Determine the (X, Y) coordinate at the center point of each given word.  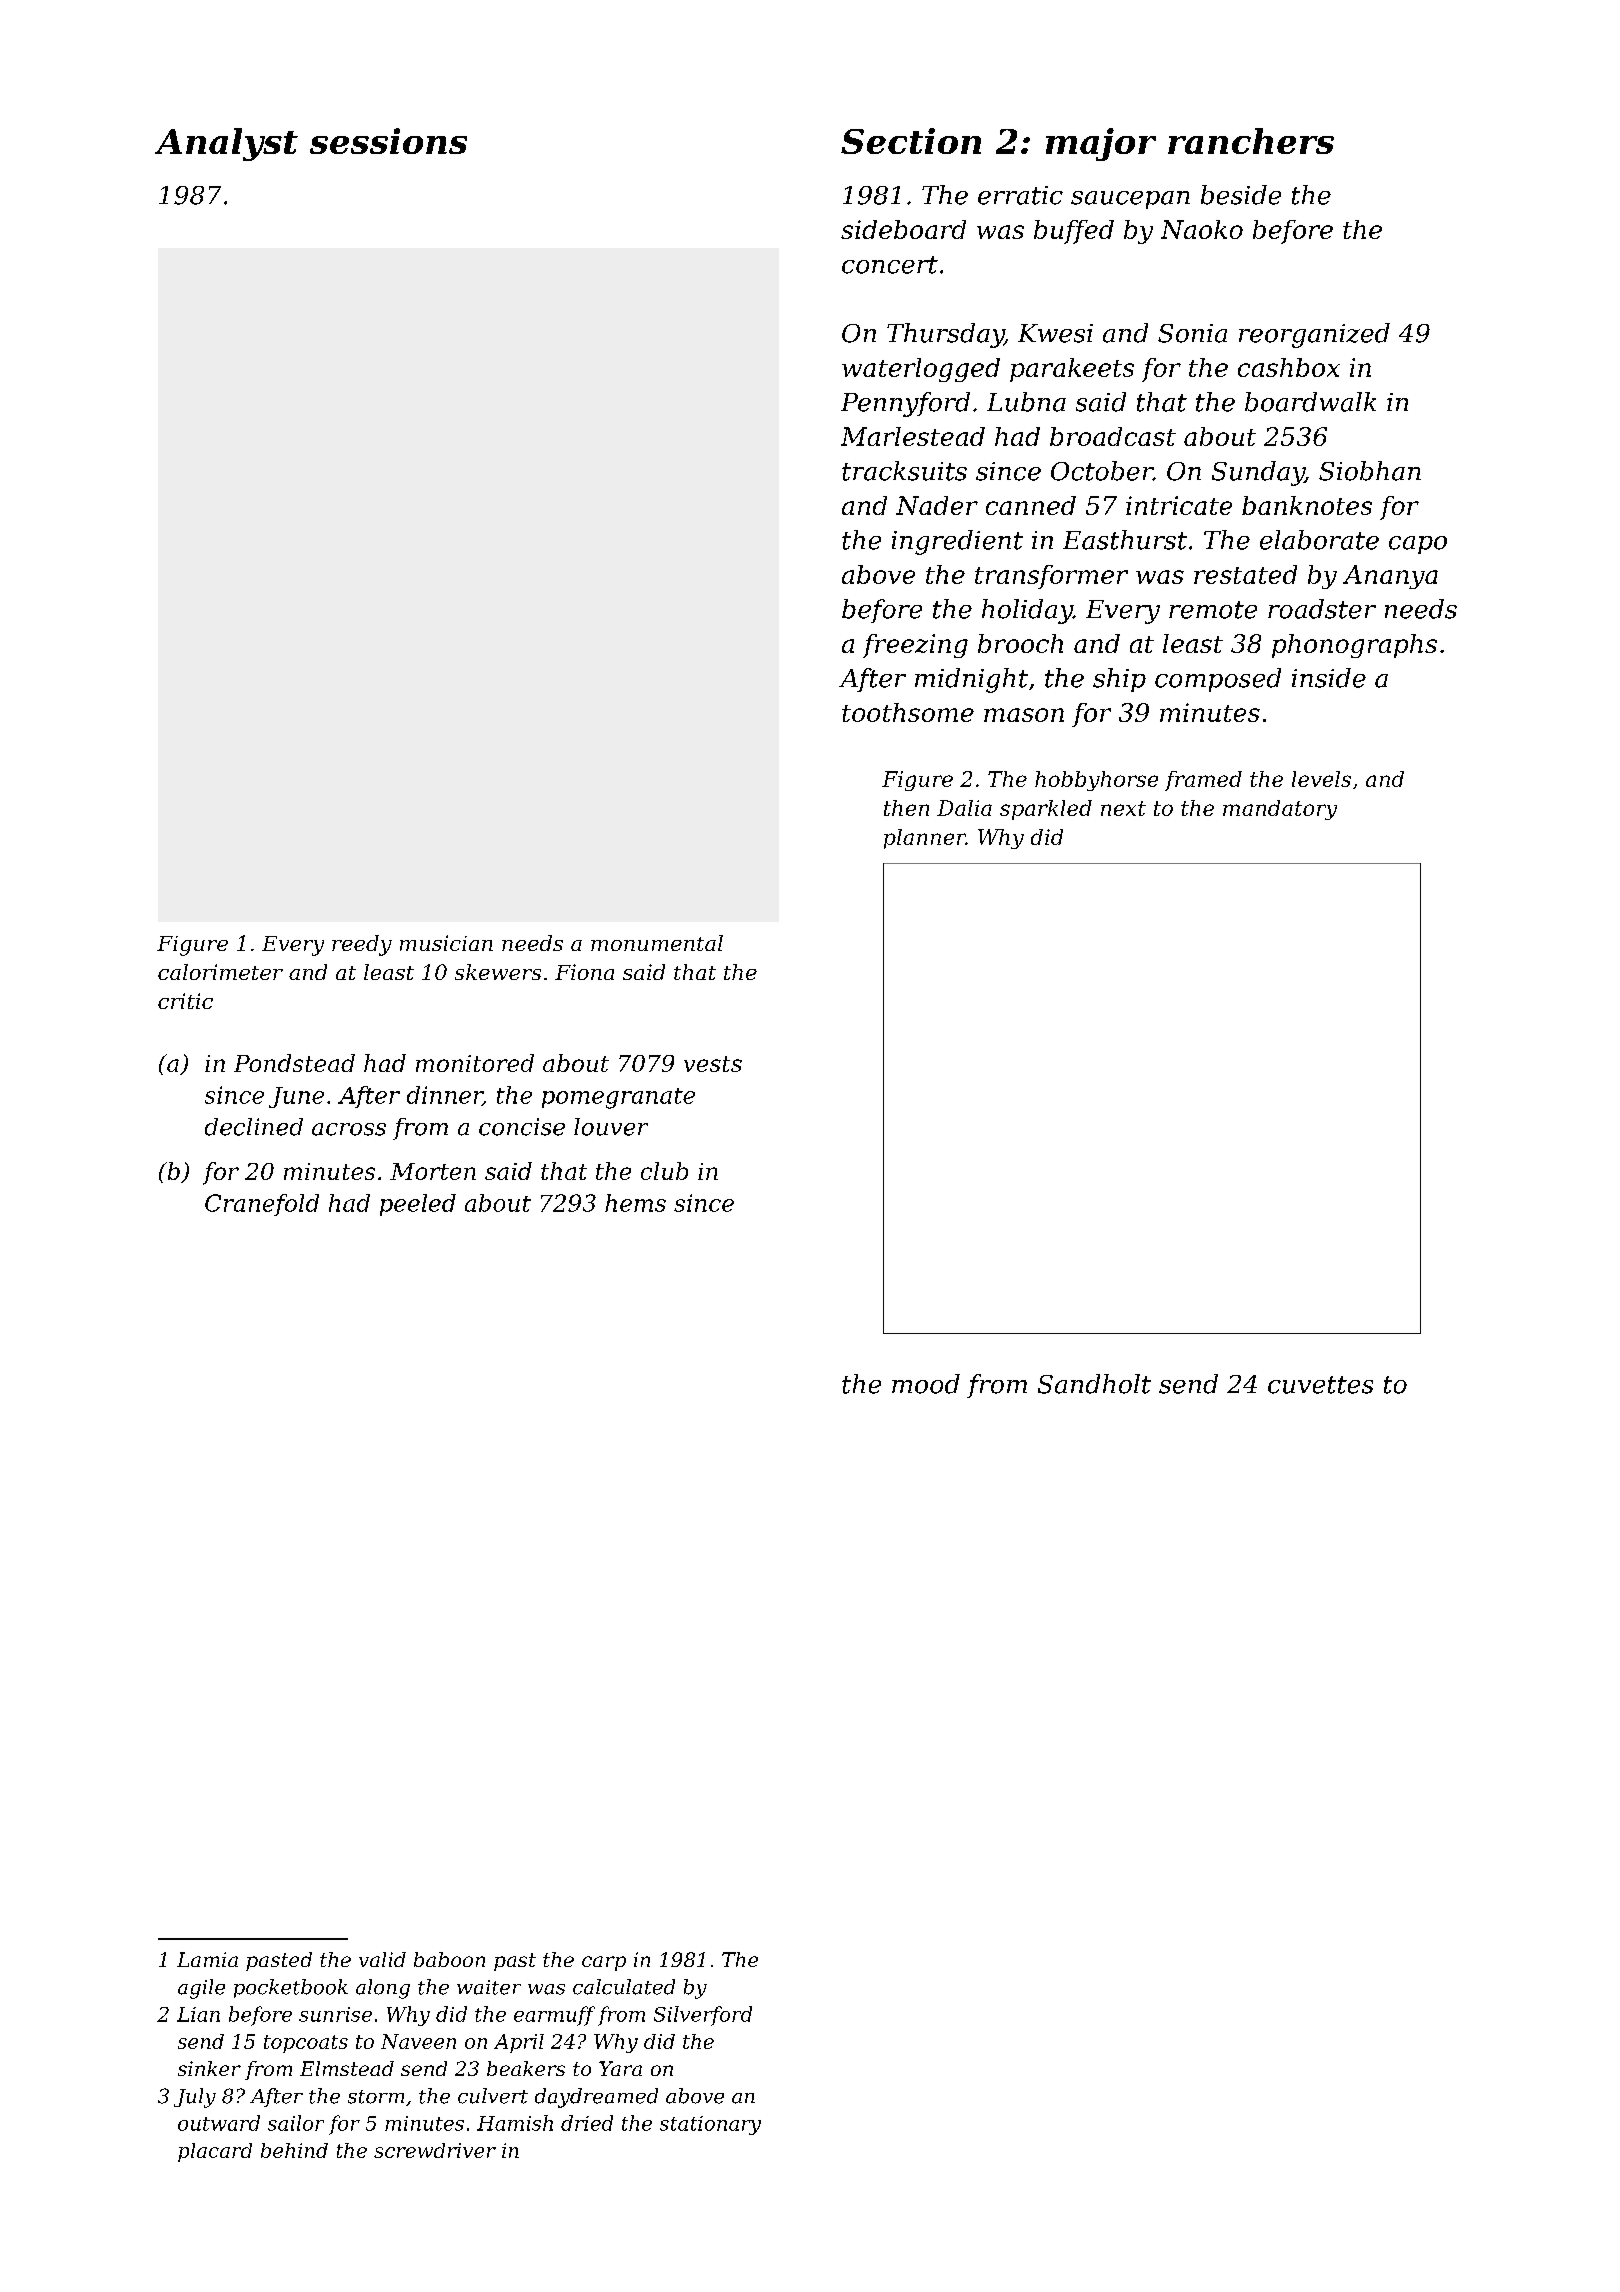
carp (604, 1963)
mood (926, 1384)
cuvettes (1320, 1385)
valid (382, 1959)
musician (446, 943)
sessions (388, 141)
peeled (418, 1205)
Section (911, 141)
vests (713, 1064)
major (1101, 144)
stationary (710, 2125)
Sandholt (1094, 1384)
